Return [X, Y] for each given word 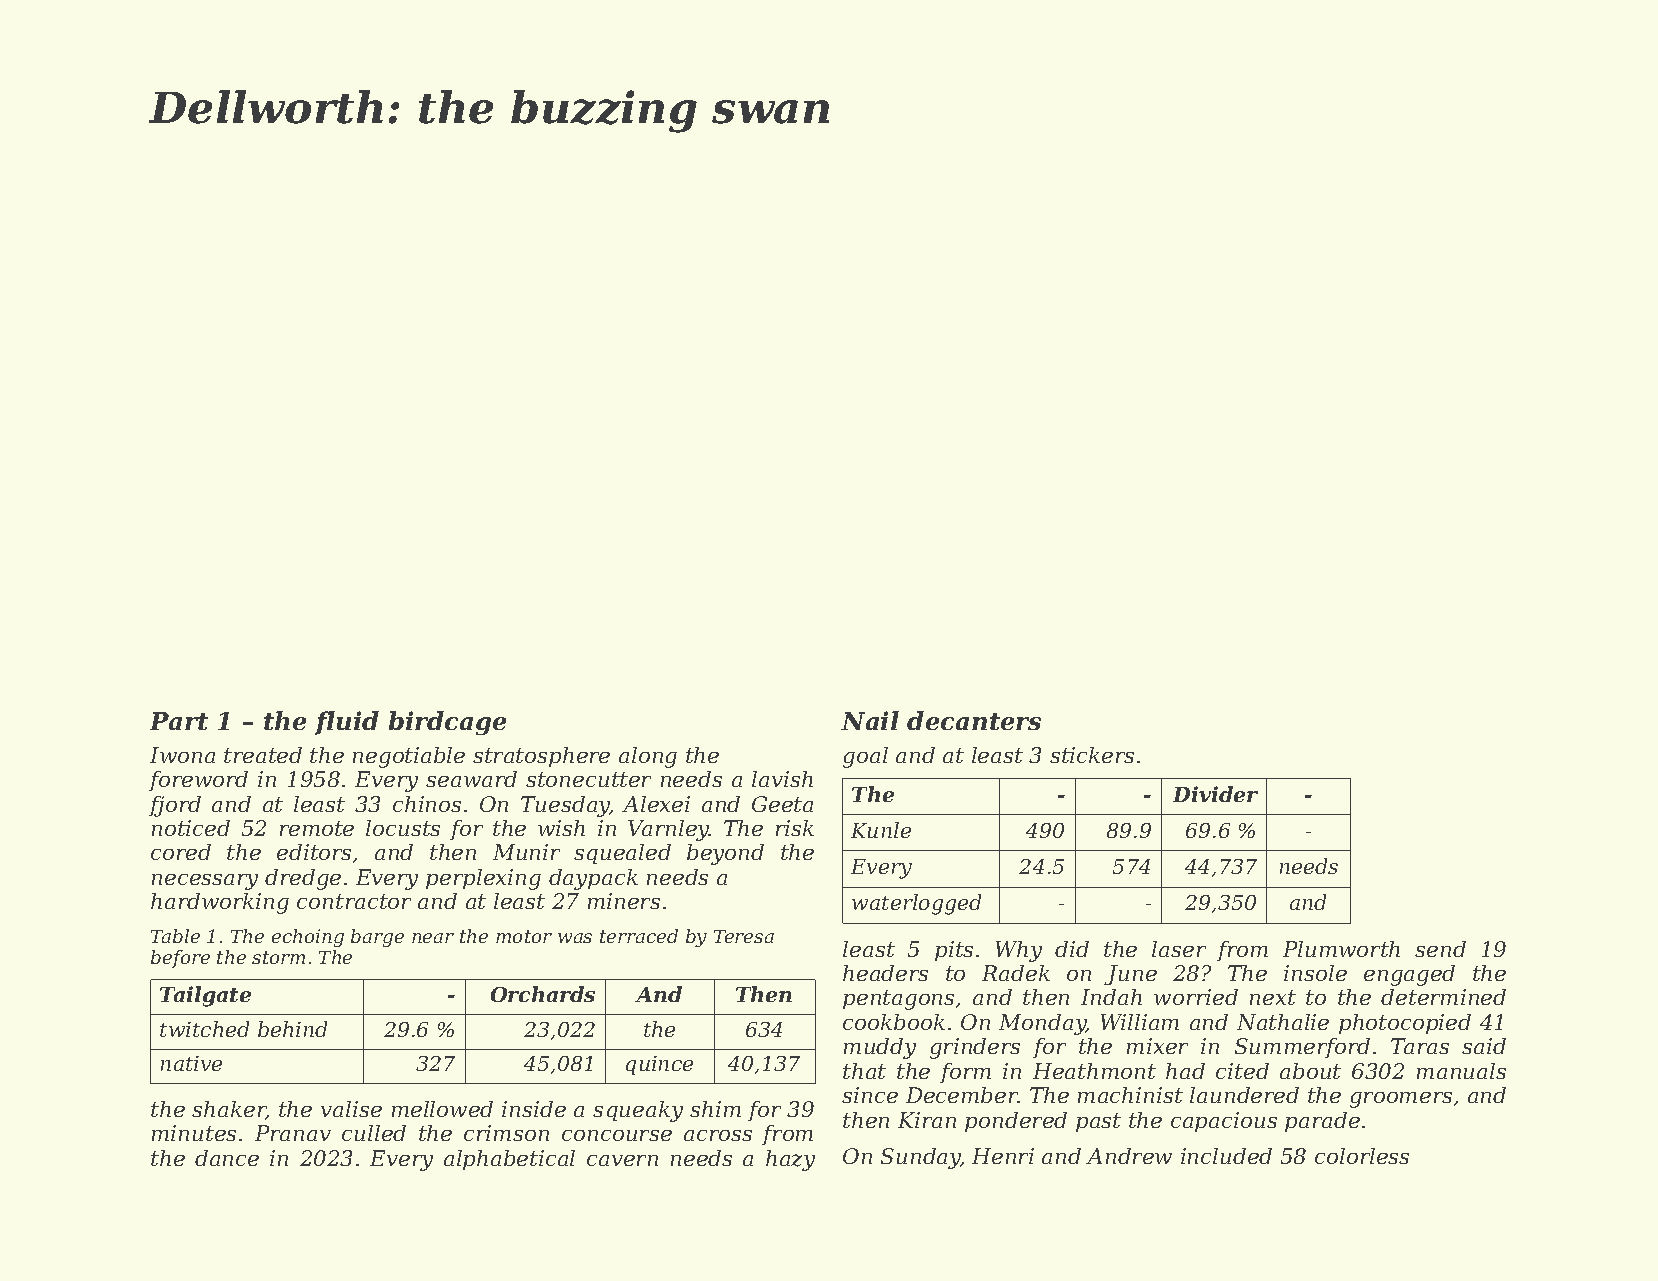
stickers [1092, 755]
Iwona [182, 755]
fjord [175, 806]
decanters [974, 720]
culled [374, 1133]
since [870, 1095]
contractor [354, 901]
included [1226, 1156]
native [191, 1063]
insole [1315, 973]
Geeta [782, 804]
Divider [1215, 794]
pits [954, 951]
